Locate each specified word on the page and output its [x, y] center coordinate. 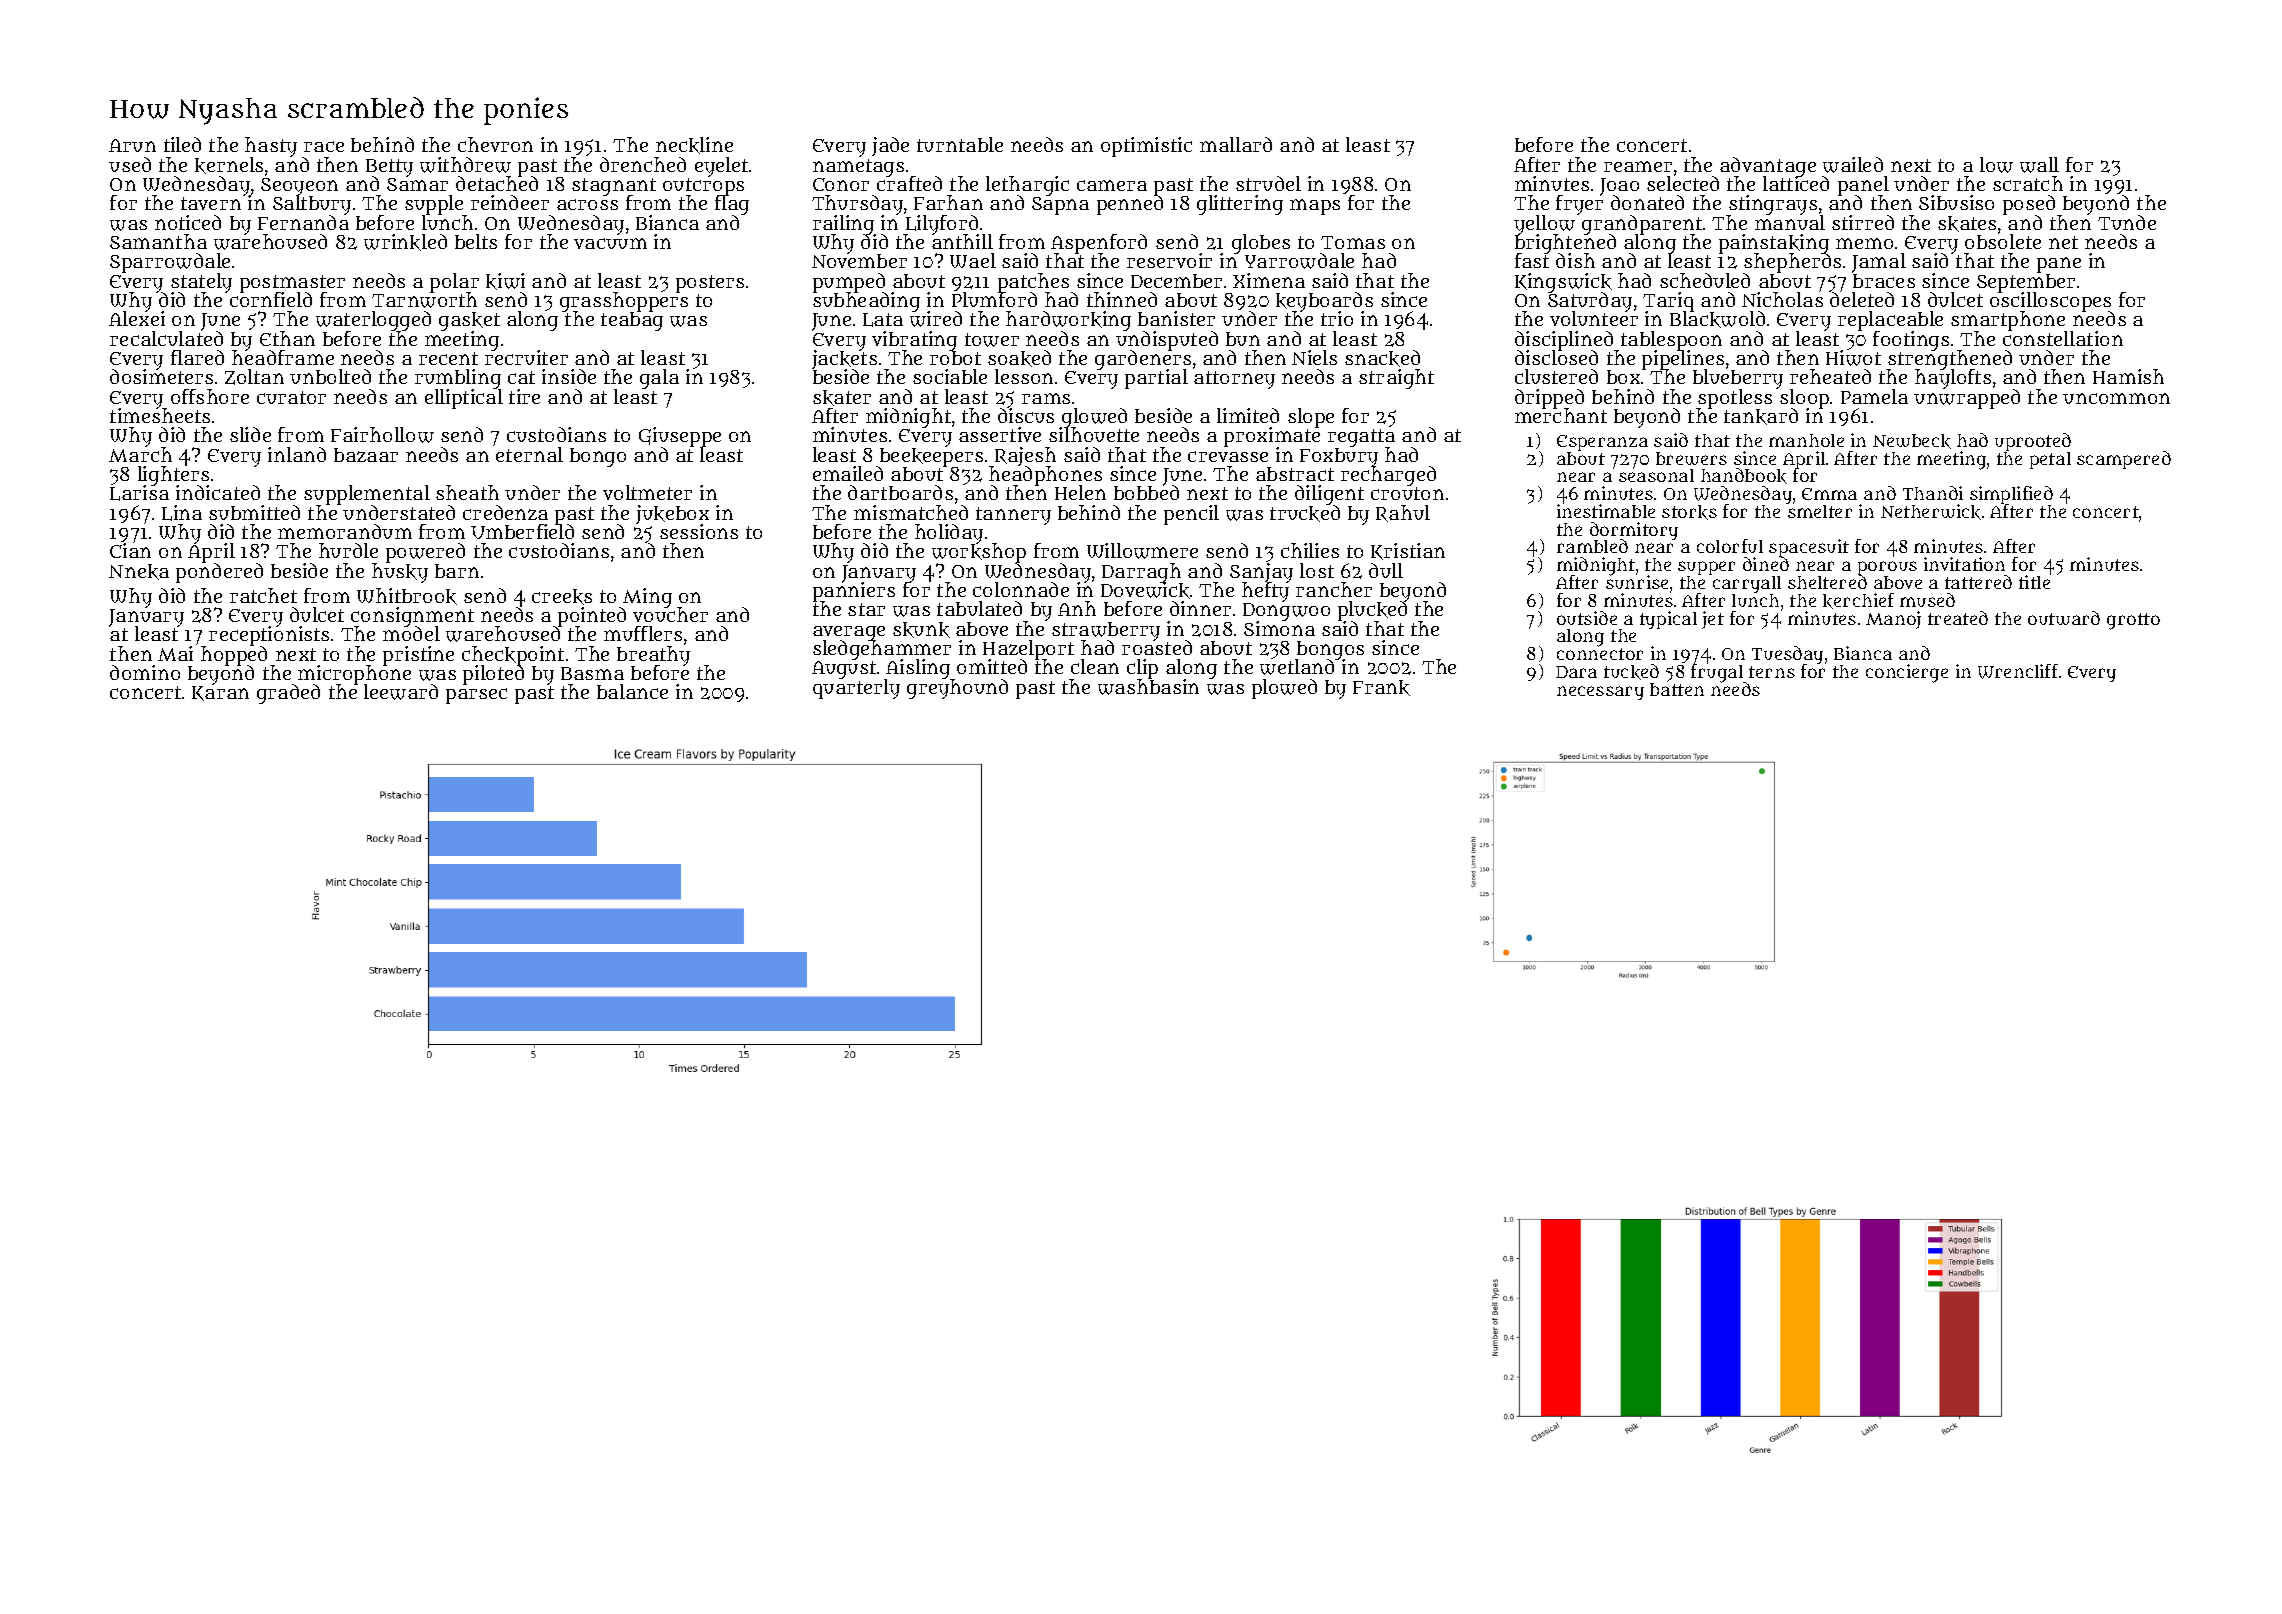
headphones [1045, 476]
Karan [220, 693]
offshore [210, 396]
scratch [2028, 183]
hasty [271, 147]
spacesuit [1809, 548]
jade [890, 146]
